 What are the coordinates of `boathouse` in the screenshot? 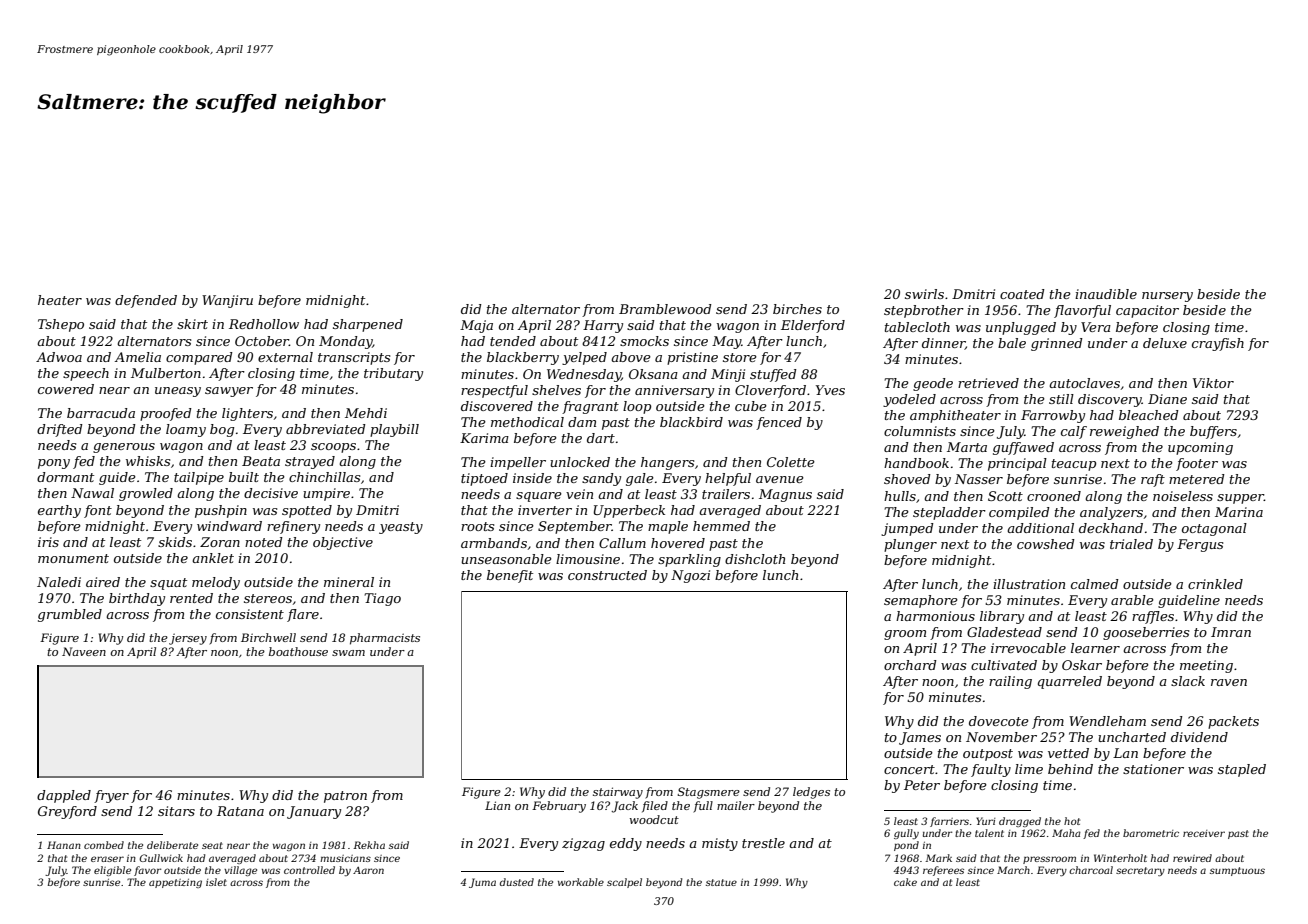 It's located at (298, 651).
